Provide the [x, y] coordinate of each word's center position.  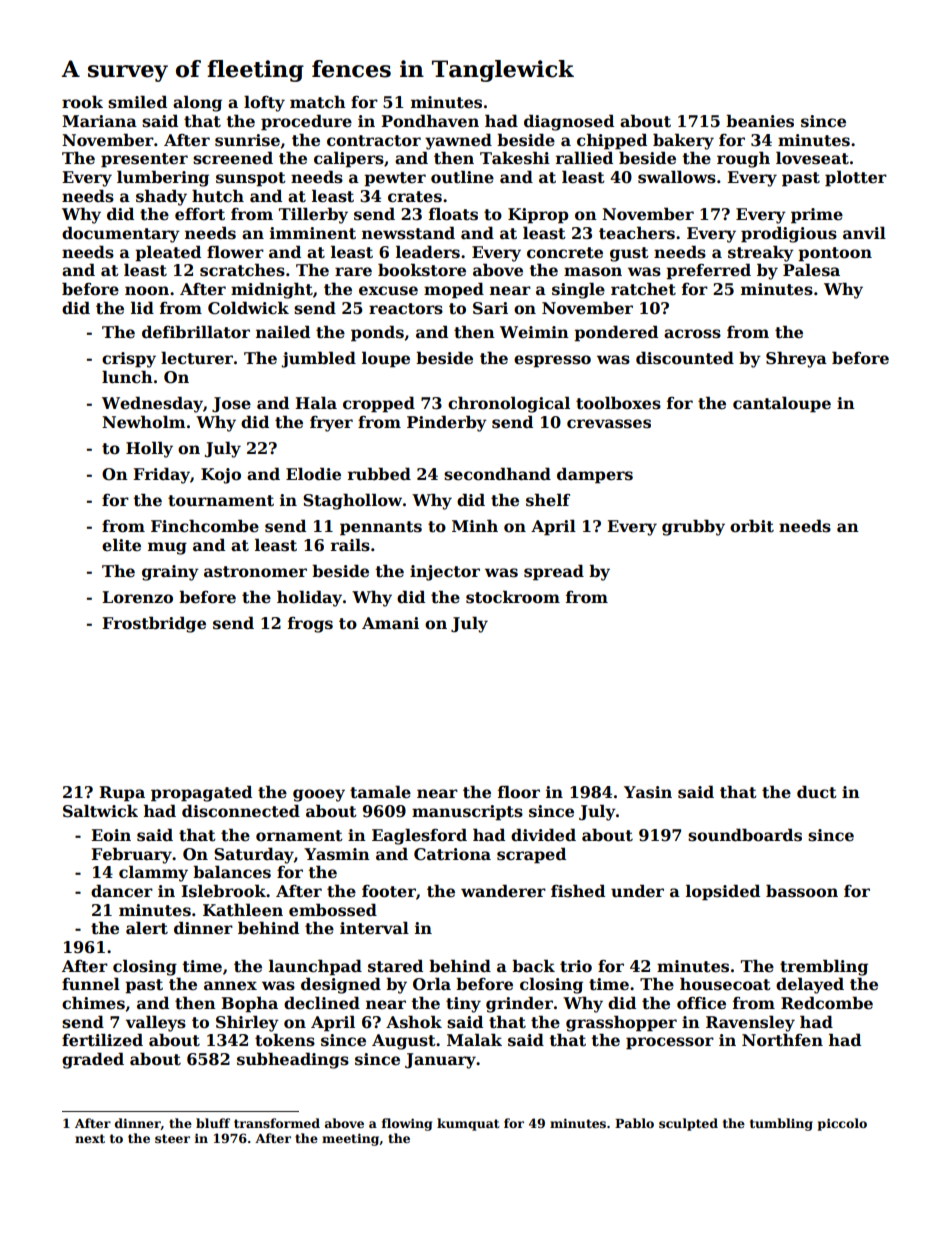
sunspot [251, 179]
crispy [129, 360]
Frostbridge [154, 624]
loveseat [812, 158]
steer [172, 1138]
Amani [390, 623]
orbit [752, 526]
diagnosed [569, 122]
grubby [693, 527]
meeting [350, 1139]
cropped [379, 404]
